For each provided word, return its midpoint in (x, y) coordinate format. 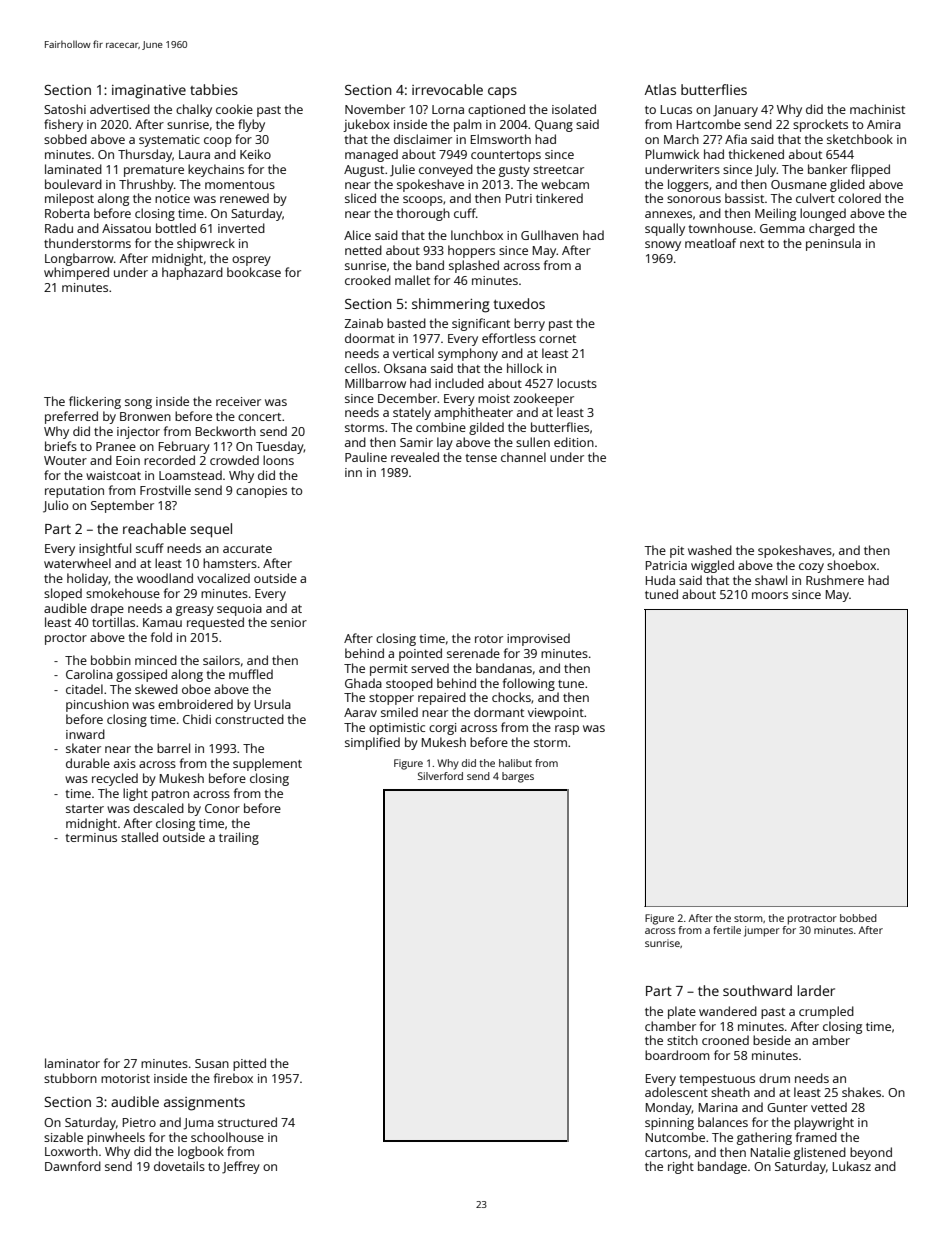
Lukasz (852, 1166)
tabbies (214, 89)
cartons (666, 1153)
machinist (877, 109)
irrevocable (447, 89)
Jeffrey (241, 1167)
